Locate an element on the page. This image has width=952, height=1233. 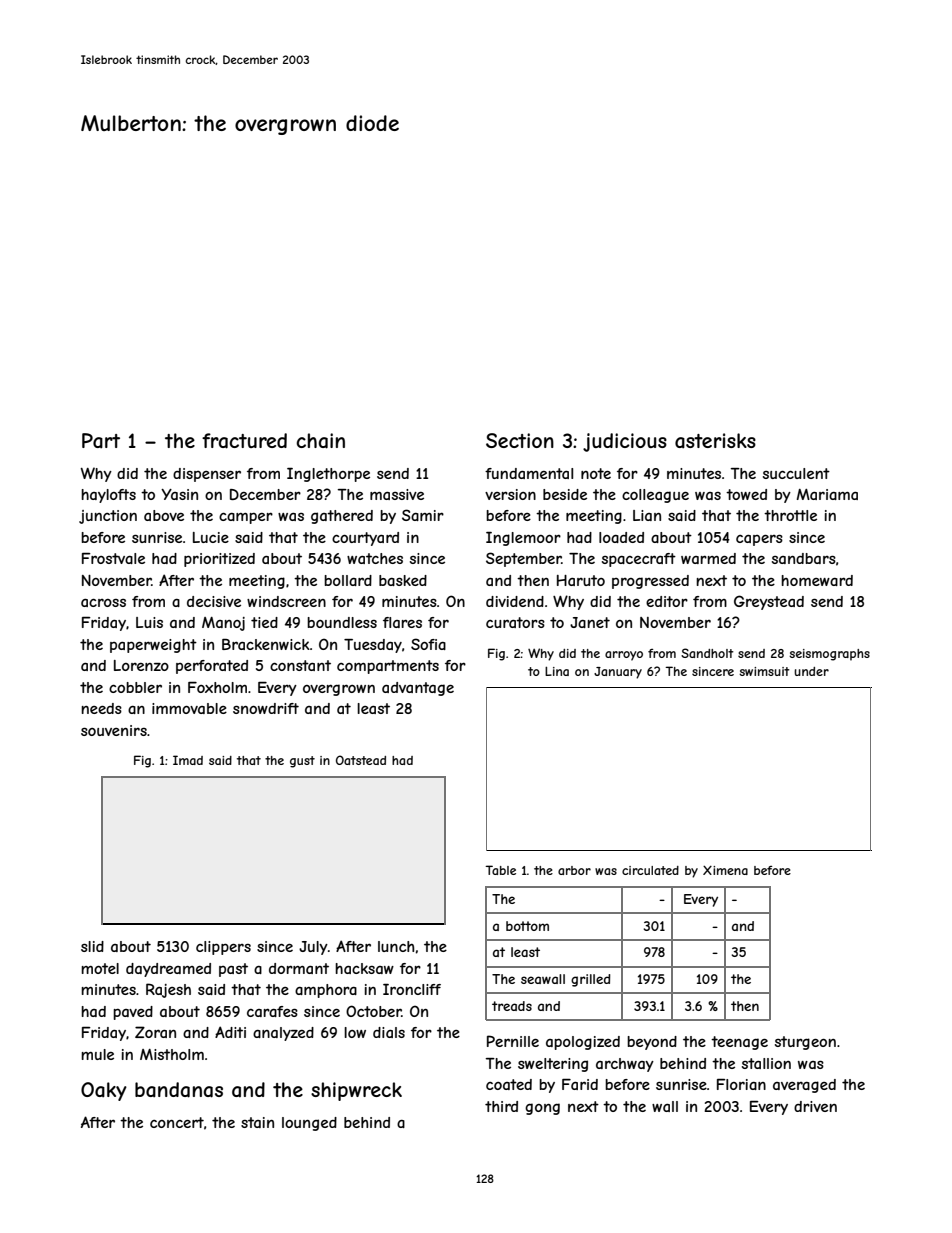
carafes is located at coordinates (272, 1011).
